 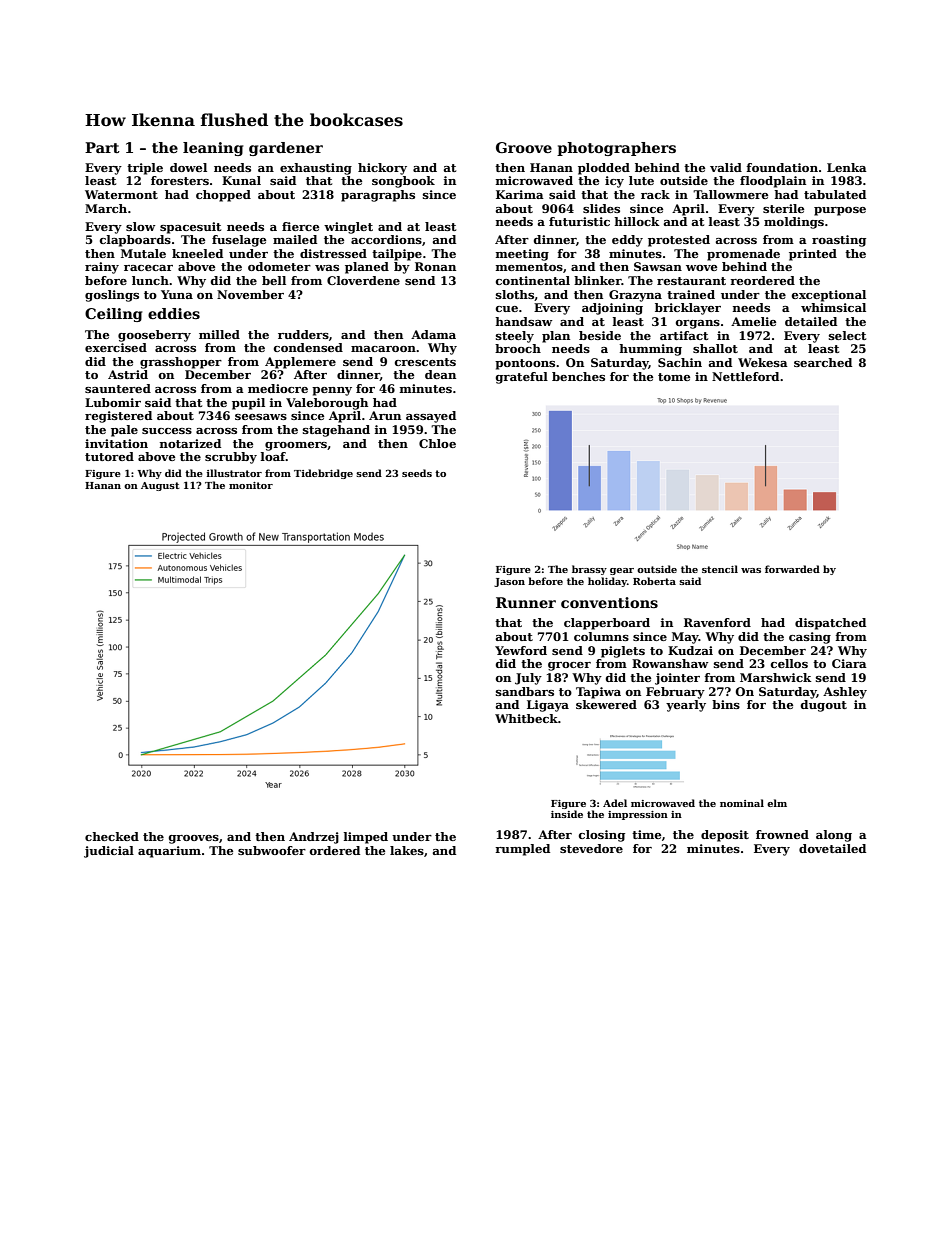 What do you see at coordinates (698, 324) in the screenshot?
I see `organs` at bounding box center [698, 324].
